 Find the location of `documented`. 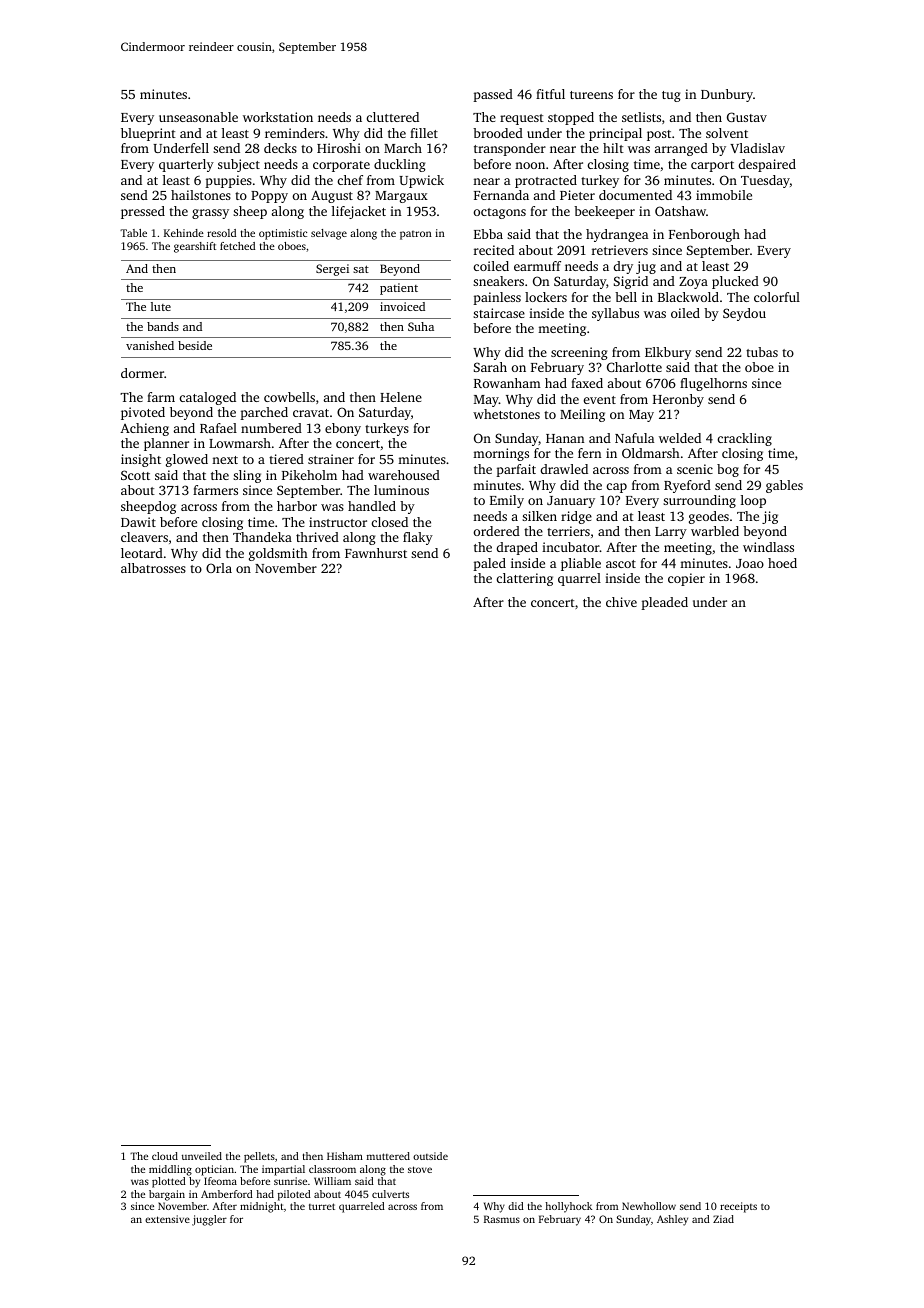

documented is located at coordinates (635, 195).
